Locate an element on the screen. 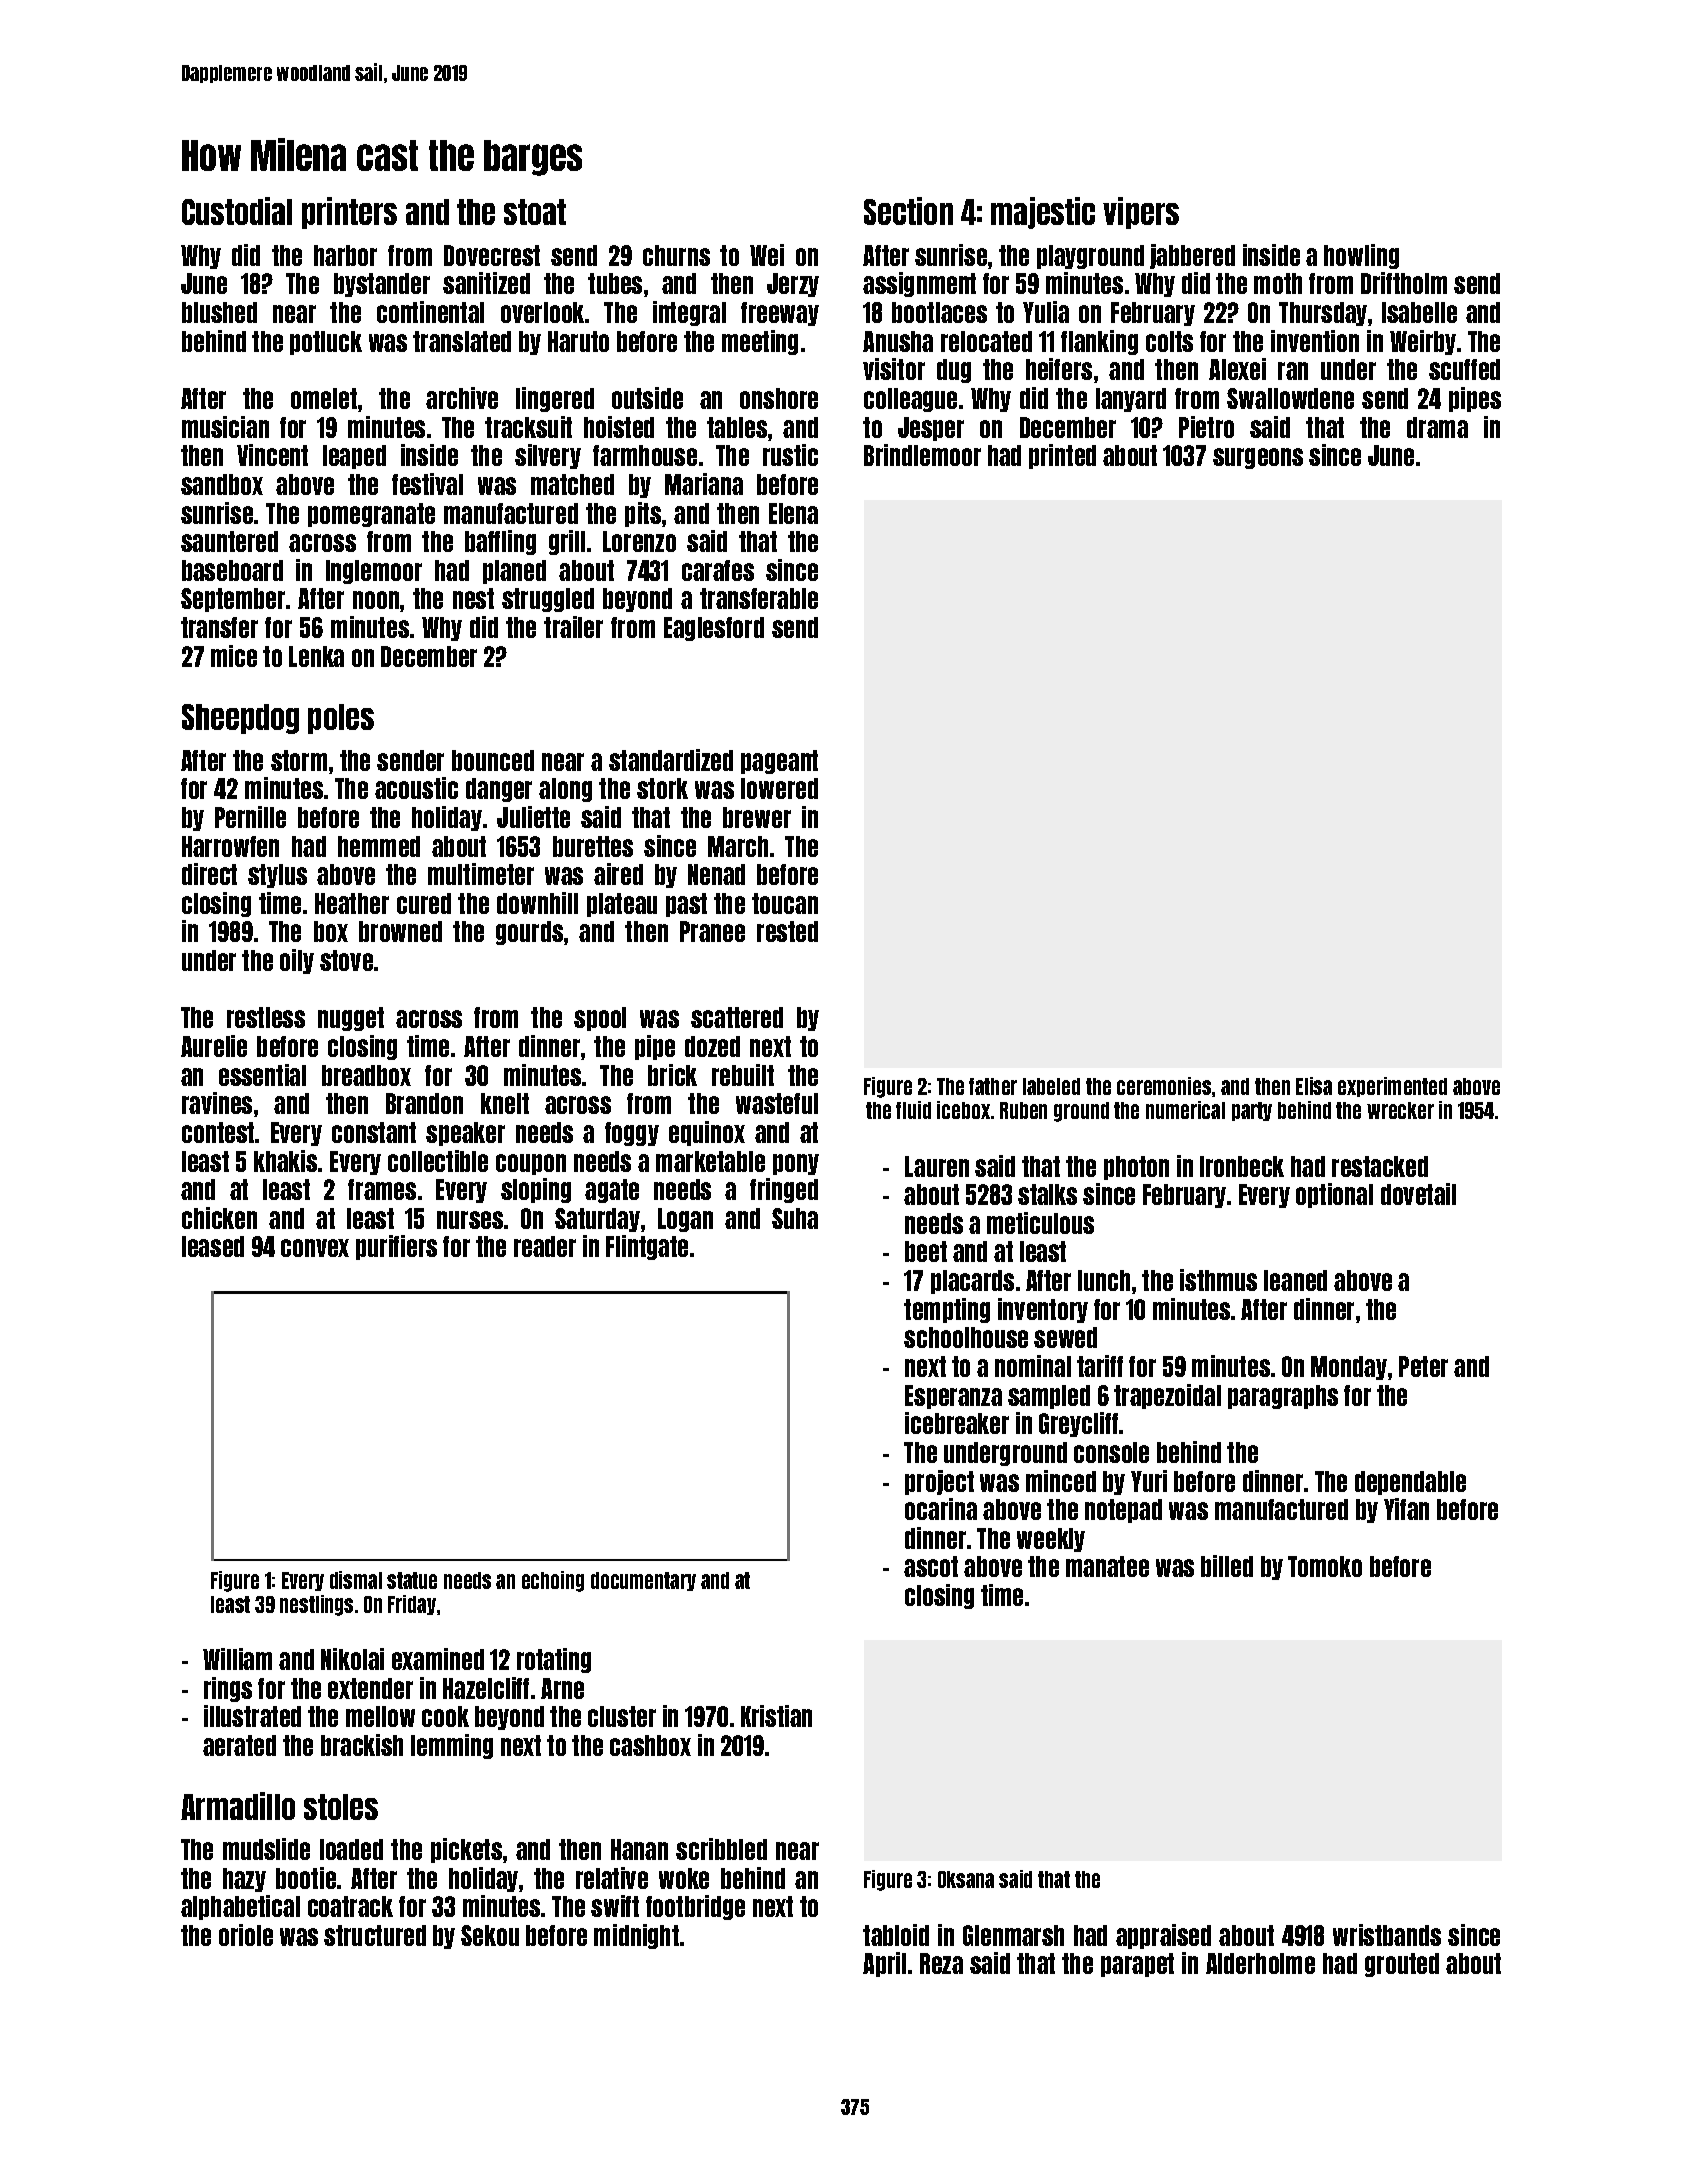 The width and height of the screenshot is (1683, 2178). Juliette is located at coordinates (533, 817).
